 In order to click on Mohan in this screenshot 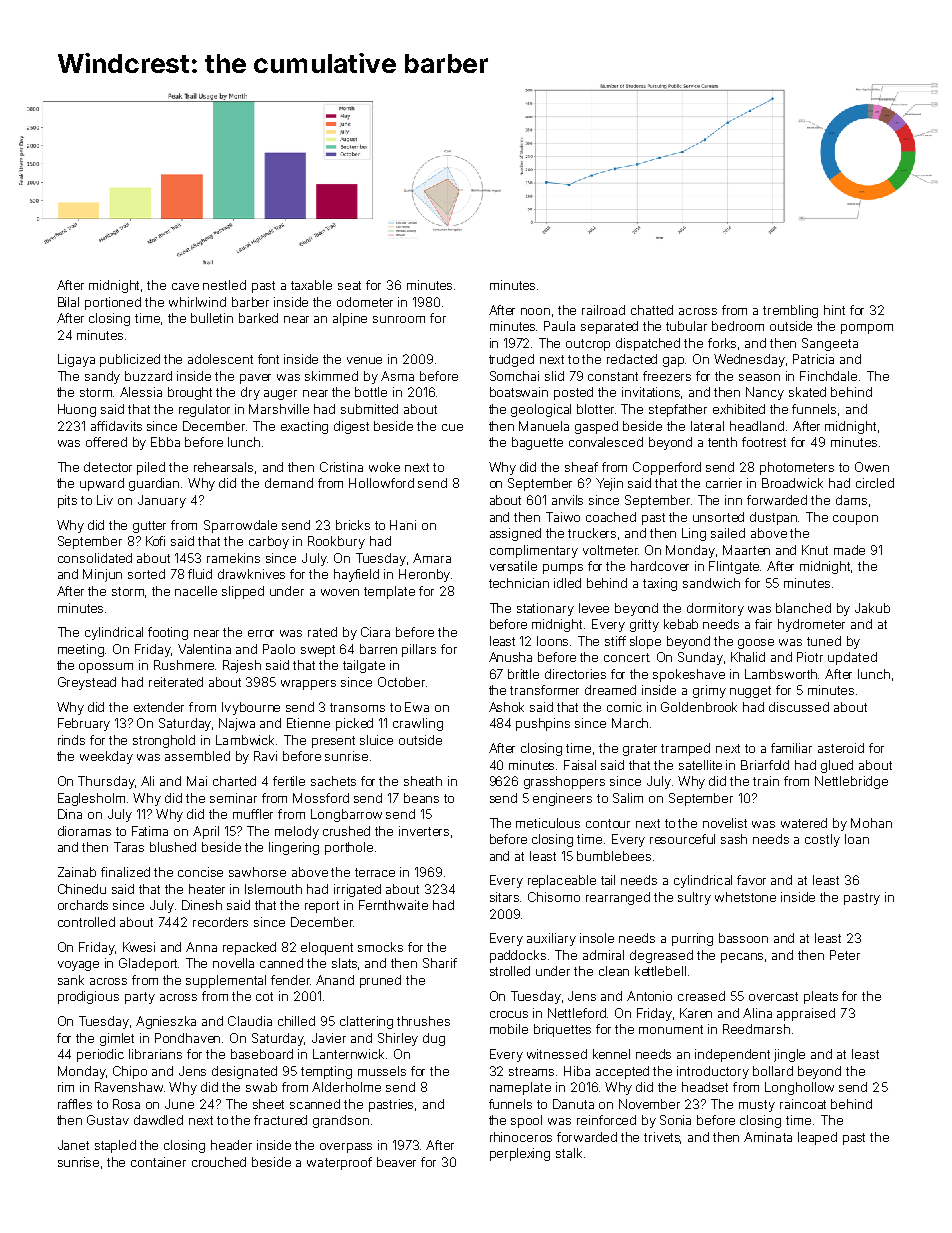, I will do `click(871, 823)`.
